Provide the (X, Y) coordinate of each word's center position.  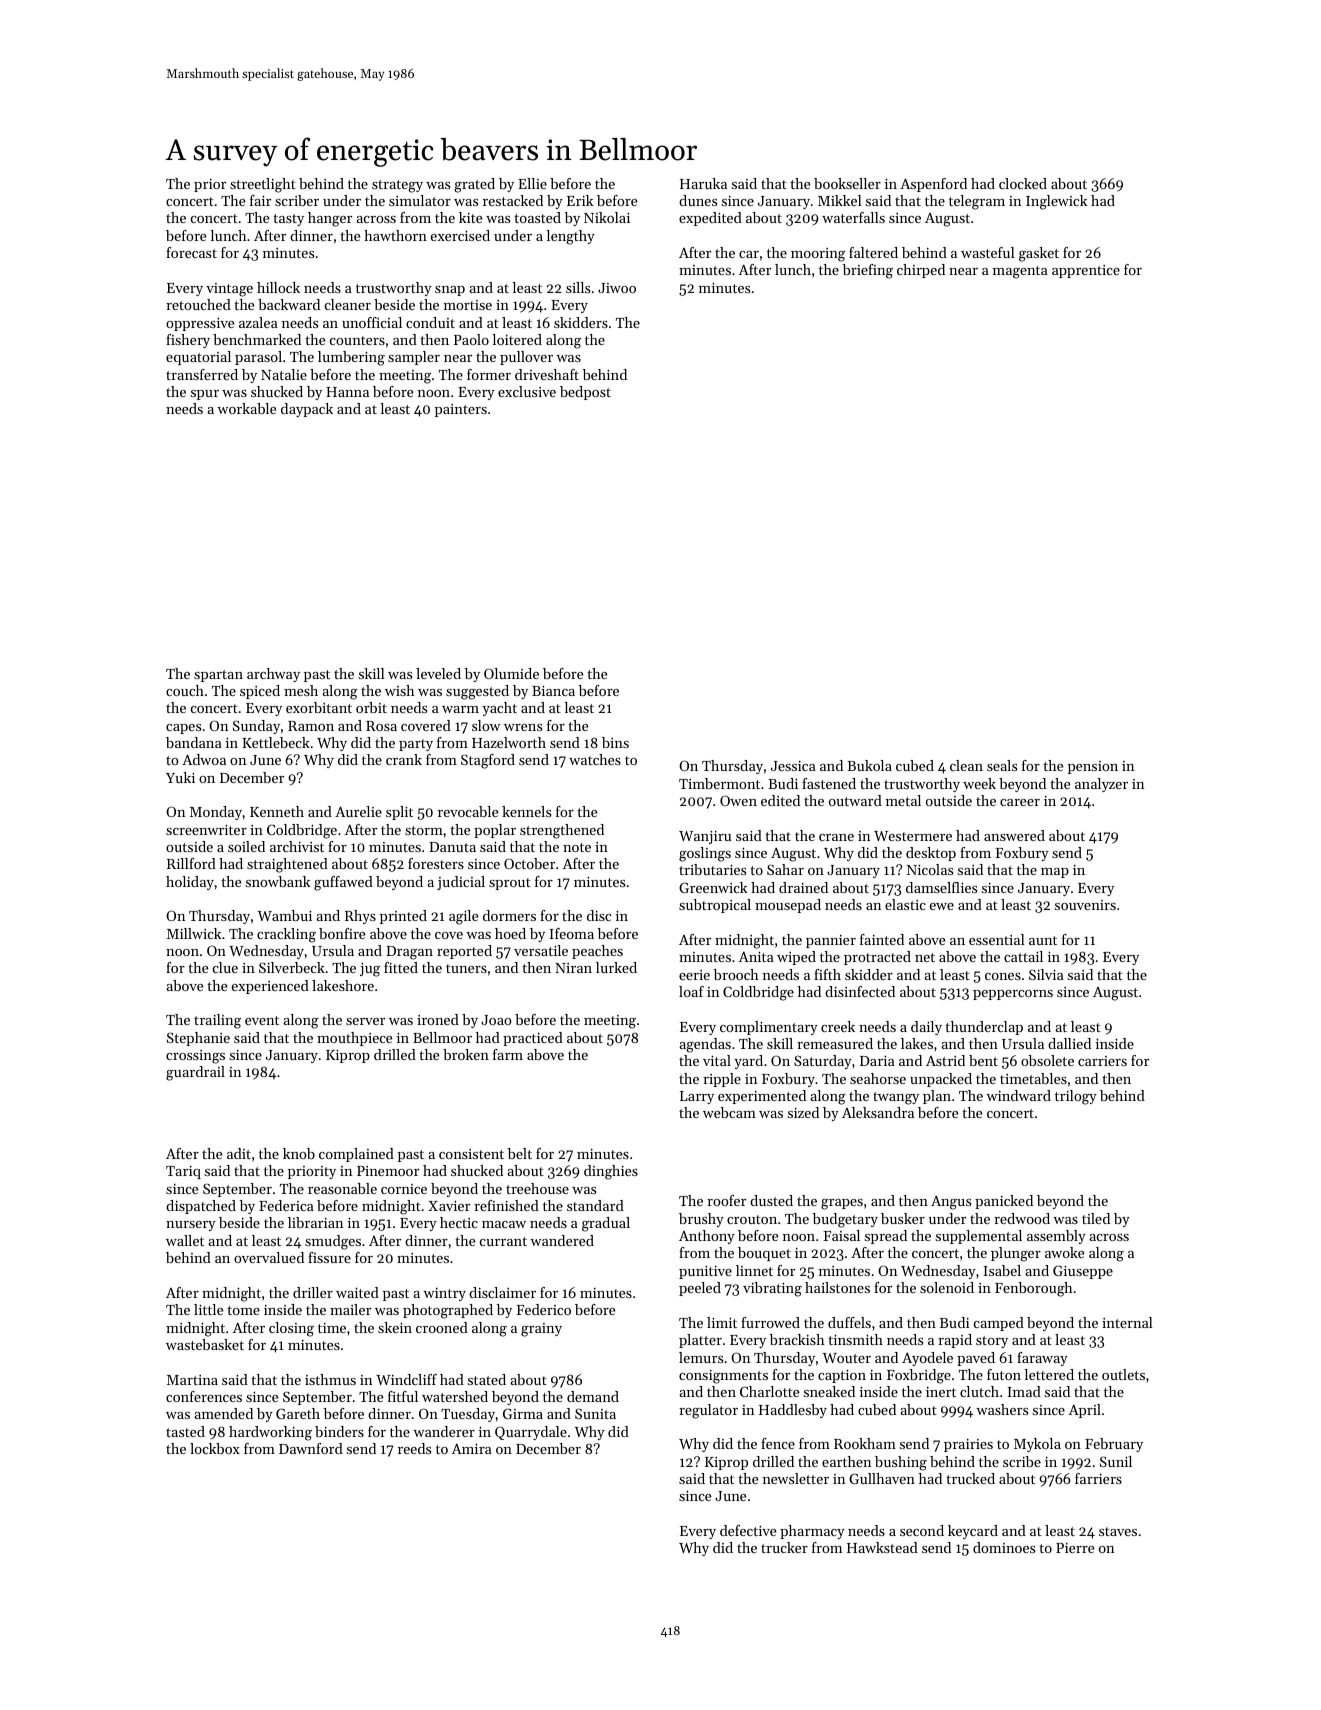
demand (593, 1396)
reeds (414, 1448)
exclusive (527, 391)
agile (463, 917)
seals (1002, 765)
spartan (218, 676)
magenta (1020, 272)
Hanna (347, 392)
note (577, 847)
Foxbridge (919, 1376)
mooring (818, 255)
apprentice (1086, 271)
